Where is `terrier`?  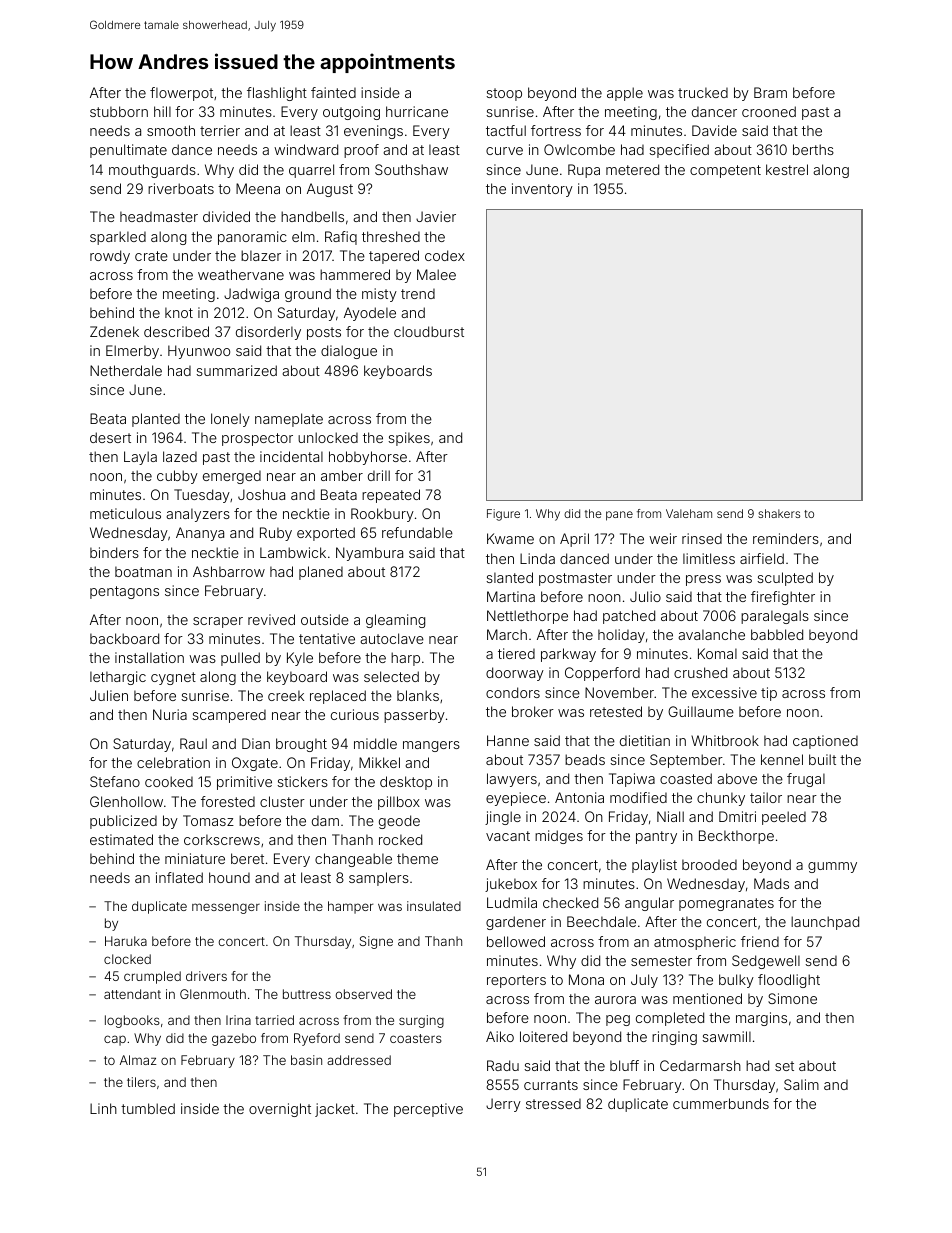
terrier is located at coordinates (220, 130).
